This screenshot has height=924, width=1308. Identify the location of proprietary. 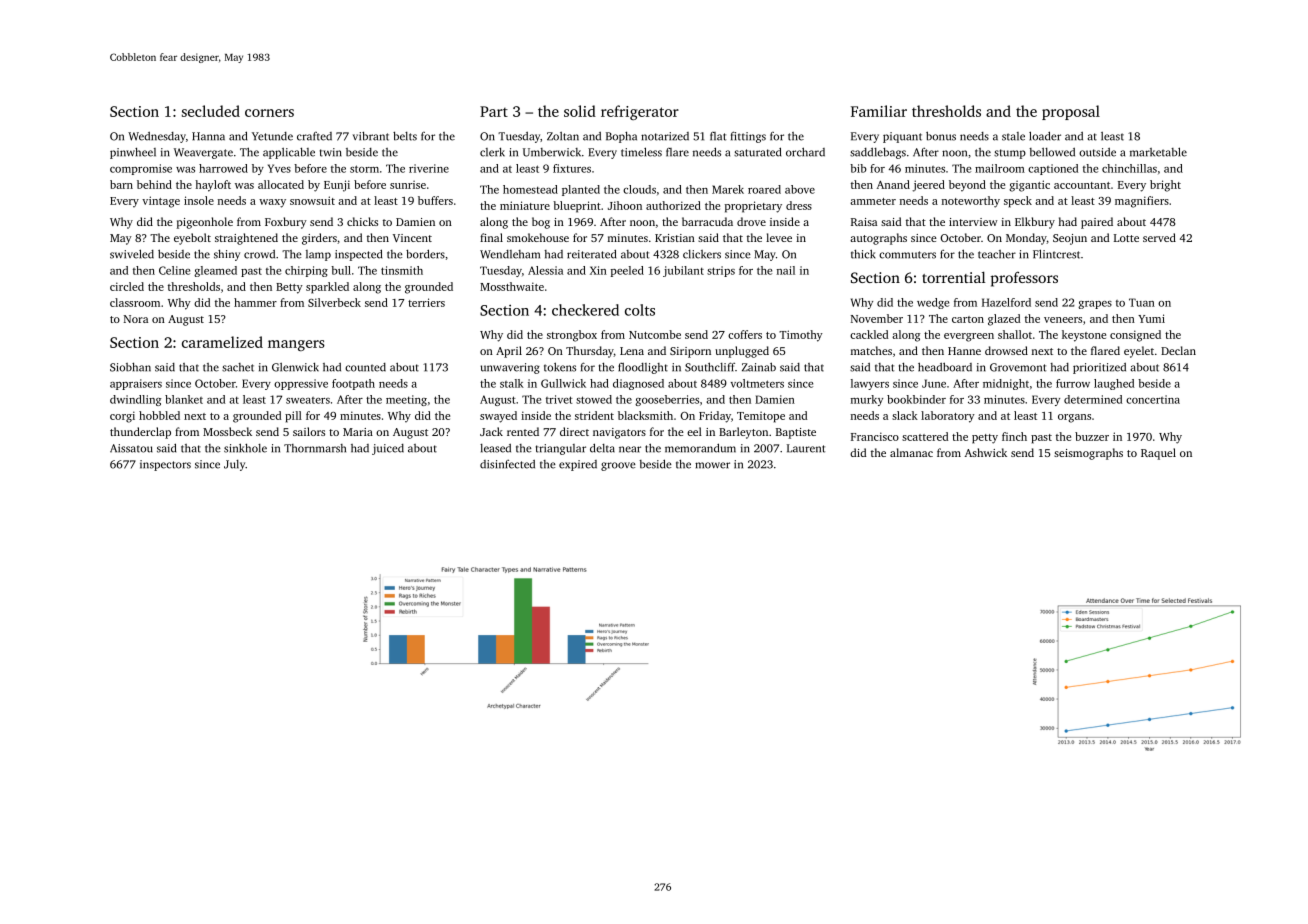
(753, 207).
